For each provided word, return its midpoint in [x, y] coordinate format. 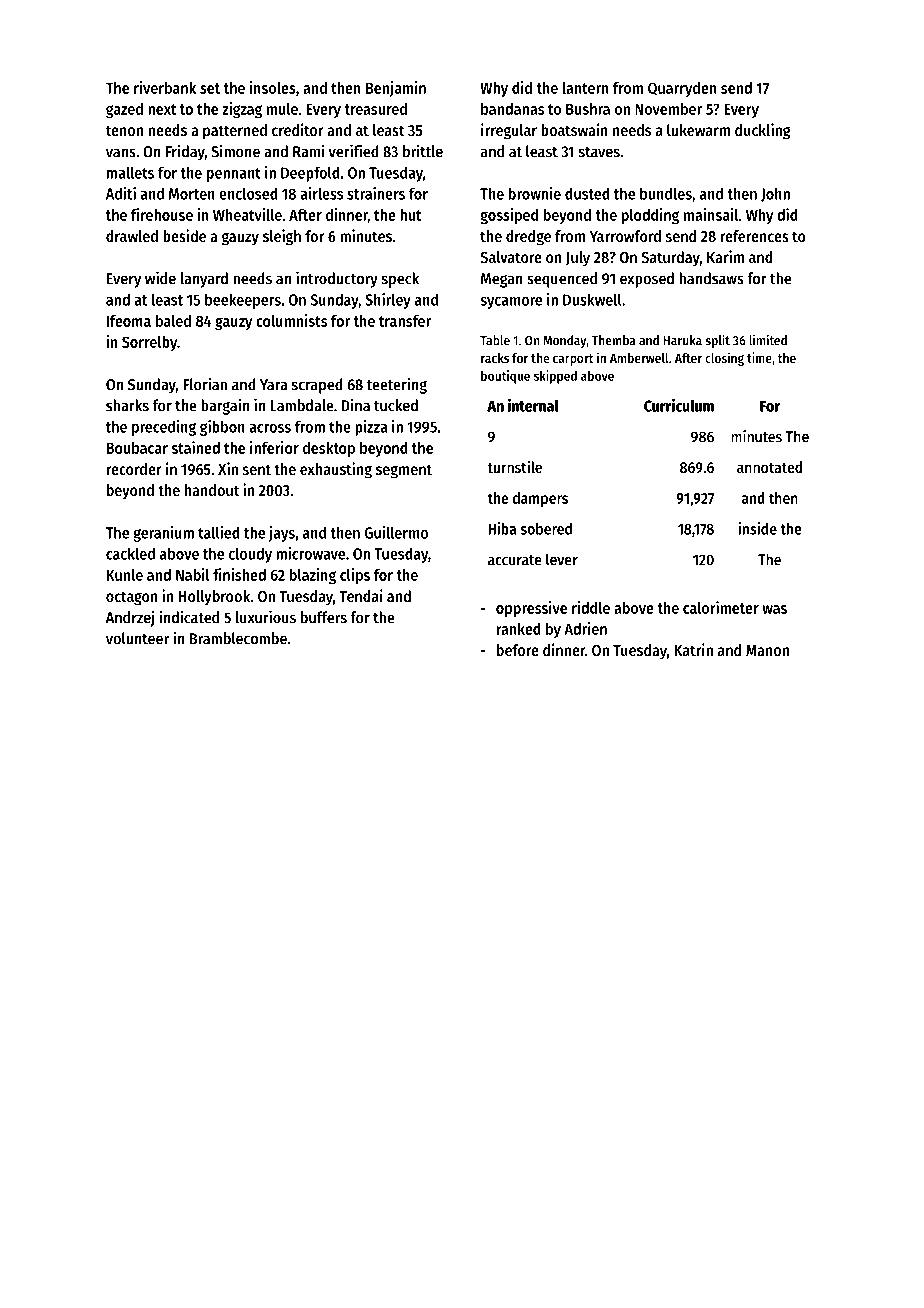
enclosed [248, 193]
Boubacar [137, 448]
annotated [769, 467]
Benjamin [396, 89]
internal [533, 405]
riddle [591, 607]
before [518, 650]
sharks [127, 405]
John [775, 194]
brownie [535, 193]
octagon [132, 598]
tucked [396, 405]
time [759, 357]
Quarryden [682, 89]
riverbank [165, 87]
